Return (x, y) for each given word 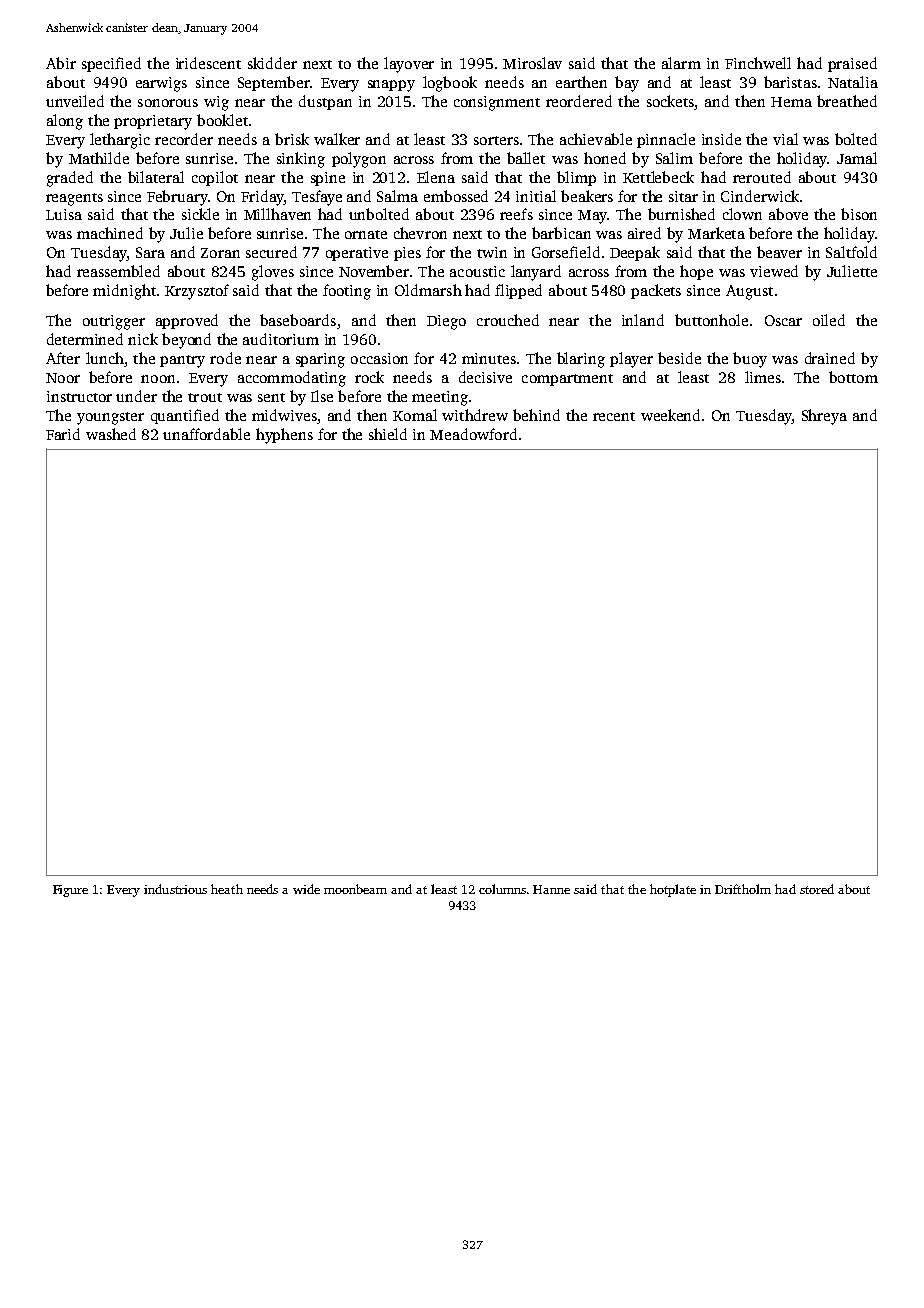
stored (817, 889)
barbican (561, 233)
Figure (70, 891)
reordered (579, 101)
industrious (175, 889)
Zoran (220, 253)
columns (502, 889)
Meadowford (473, 434)
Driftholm (743, 889)
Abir (61, 63)
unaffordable (206, 434)
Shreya (824, 417)
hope (696, 272)
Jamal (857, 158)
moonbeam (355, 889)
